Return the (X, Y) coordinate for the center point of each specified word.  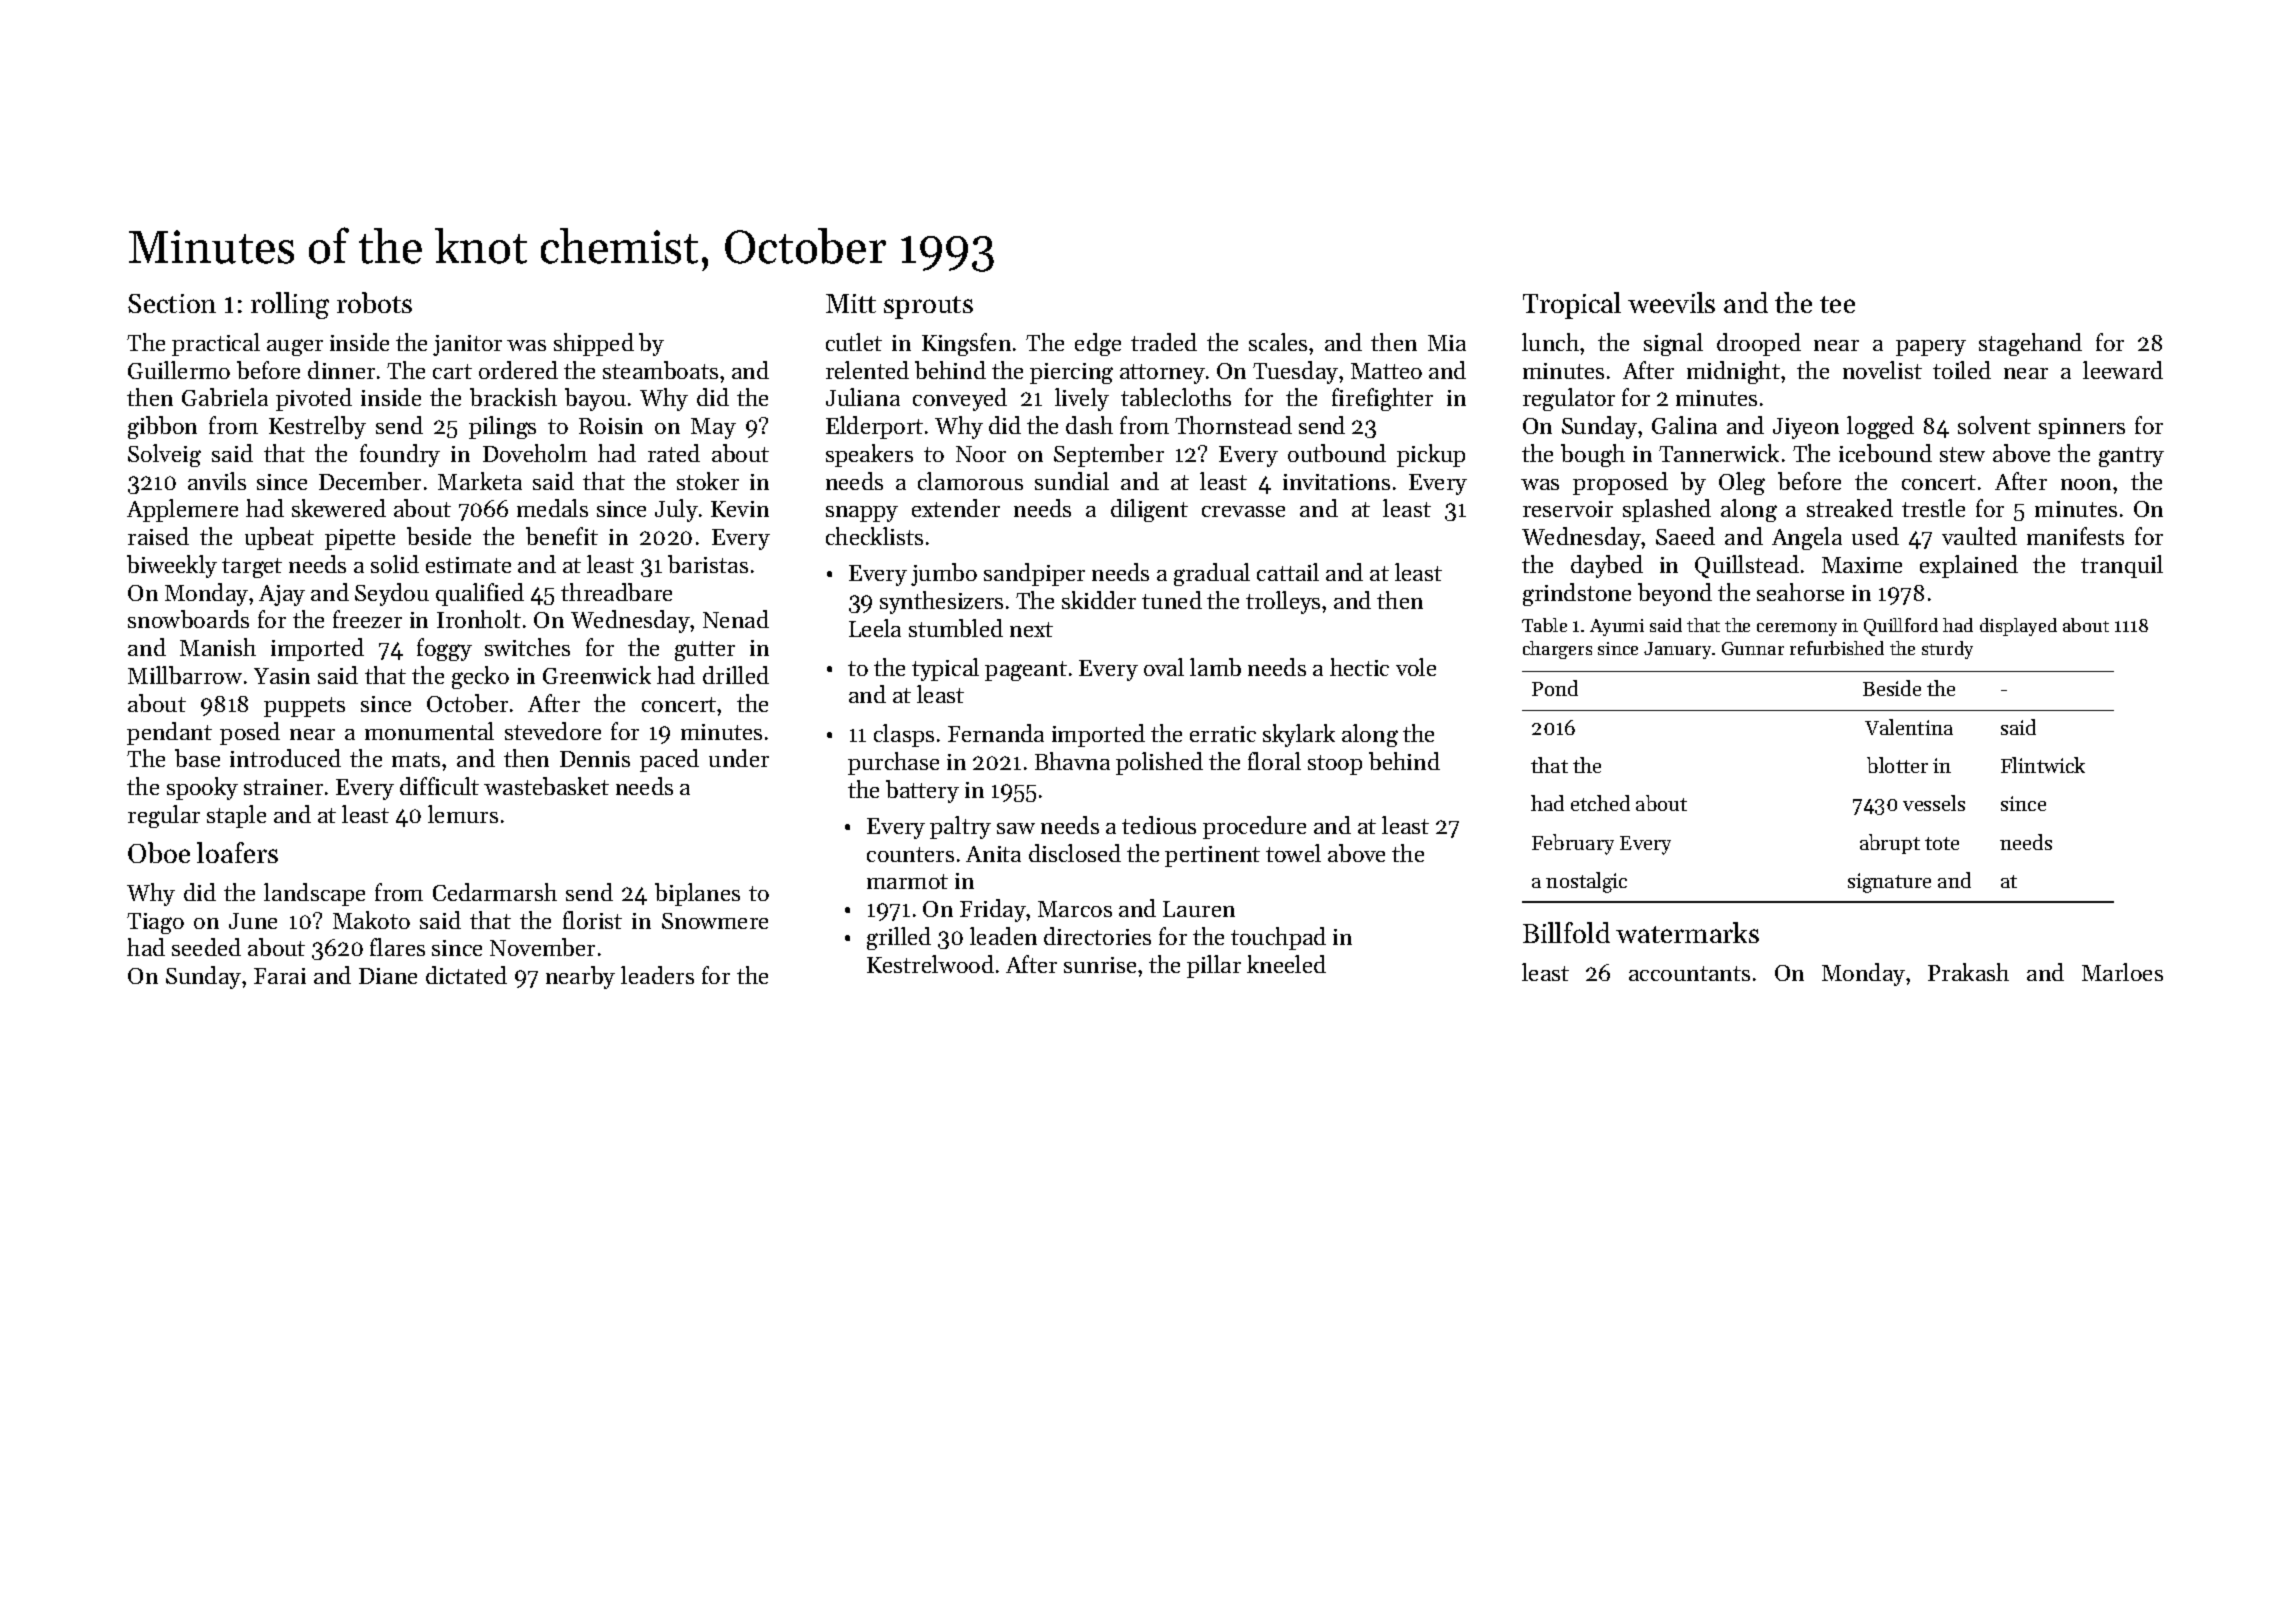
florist (592, 920)
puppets (304, 707)
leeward (2123, 370)
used (1875, 536)
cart (452, 371)
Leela (875, 628)
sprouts (928, 307)
